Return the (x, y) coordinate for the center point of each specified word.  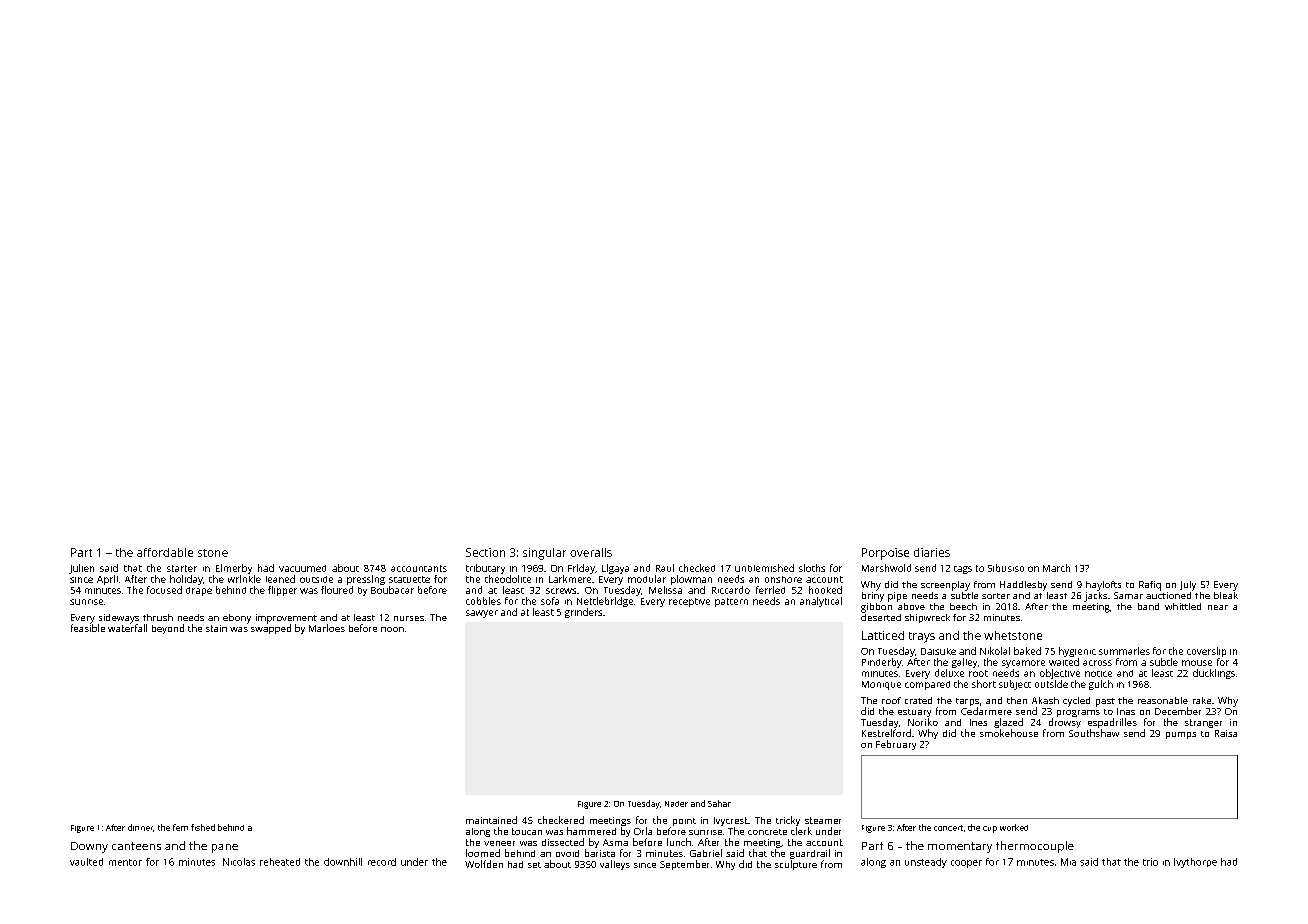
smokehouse (1009, 733)
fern (180, 827)
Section (485, 552)
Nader (676, 804)
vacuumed (302, 568)
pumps (1181, 735)
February (896, 745)
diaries (932, 552)
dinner (140, 827)
